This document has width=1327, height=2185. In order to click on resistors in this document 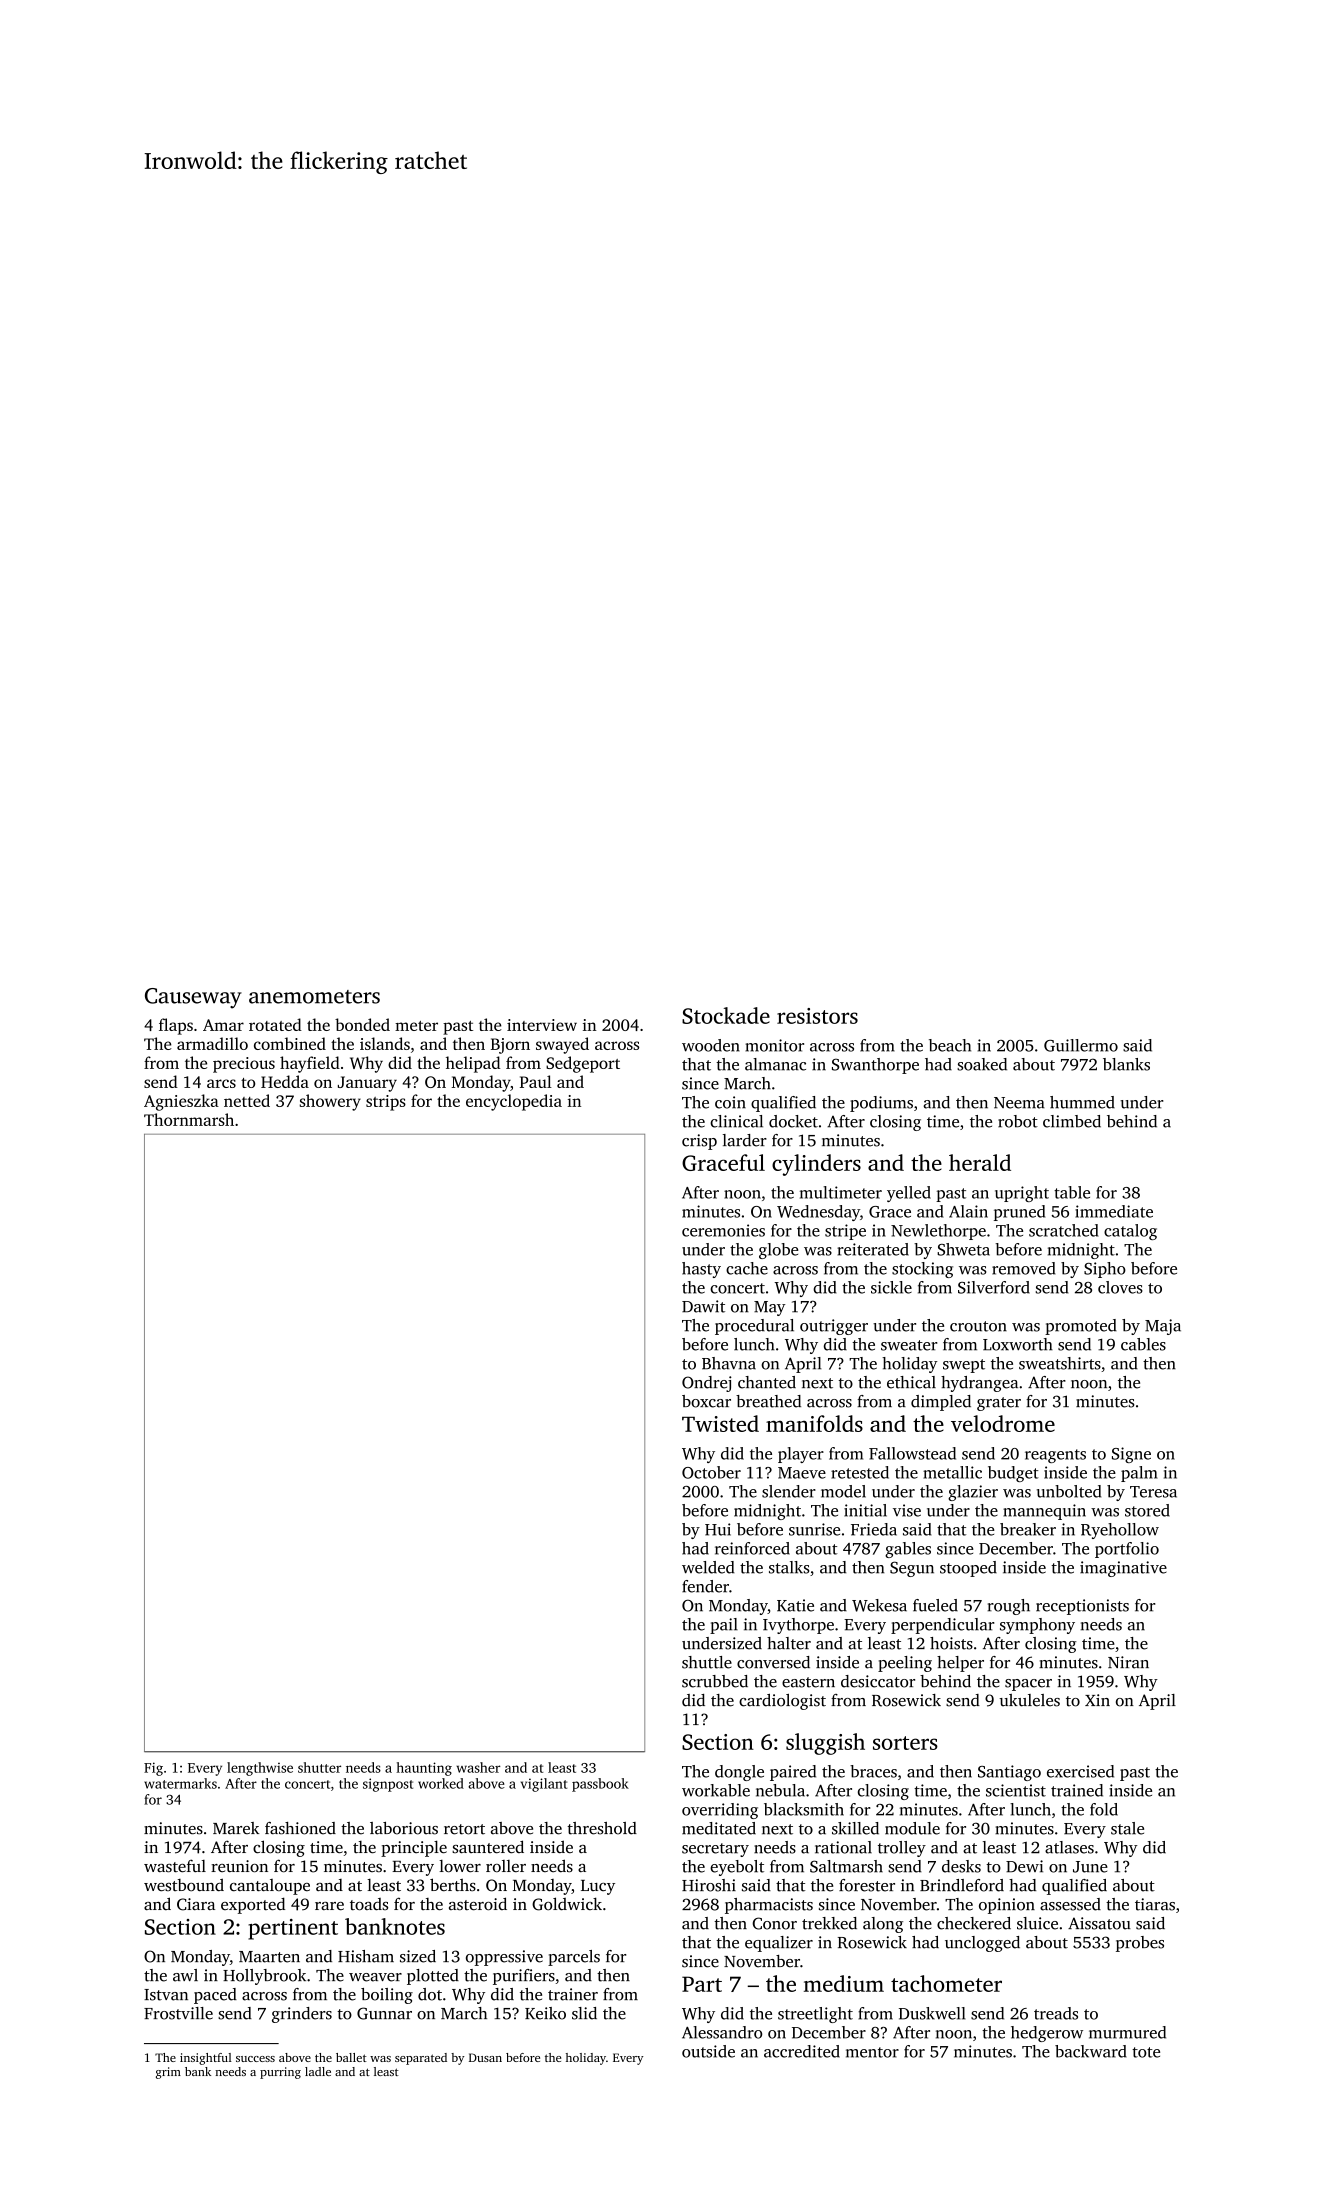, I will do `click(817, 1016)`.
